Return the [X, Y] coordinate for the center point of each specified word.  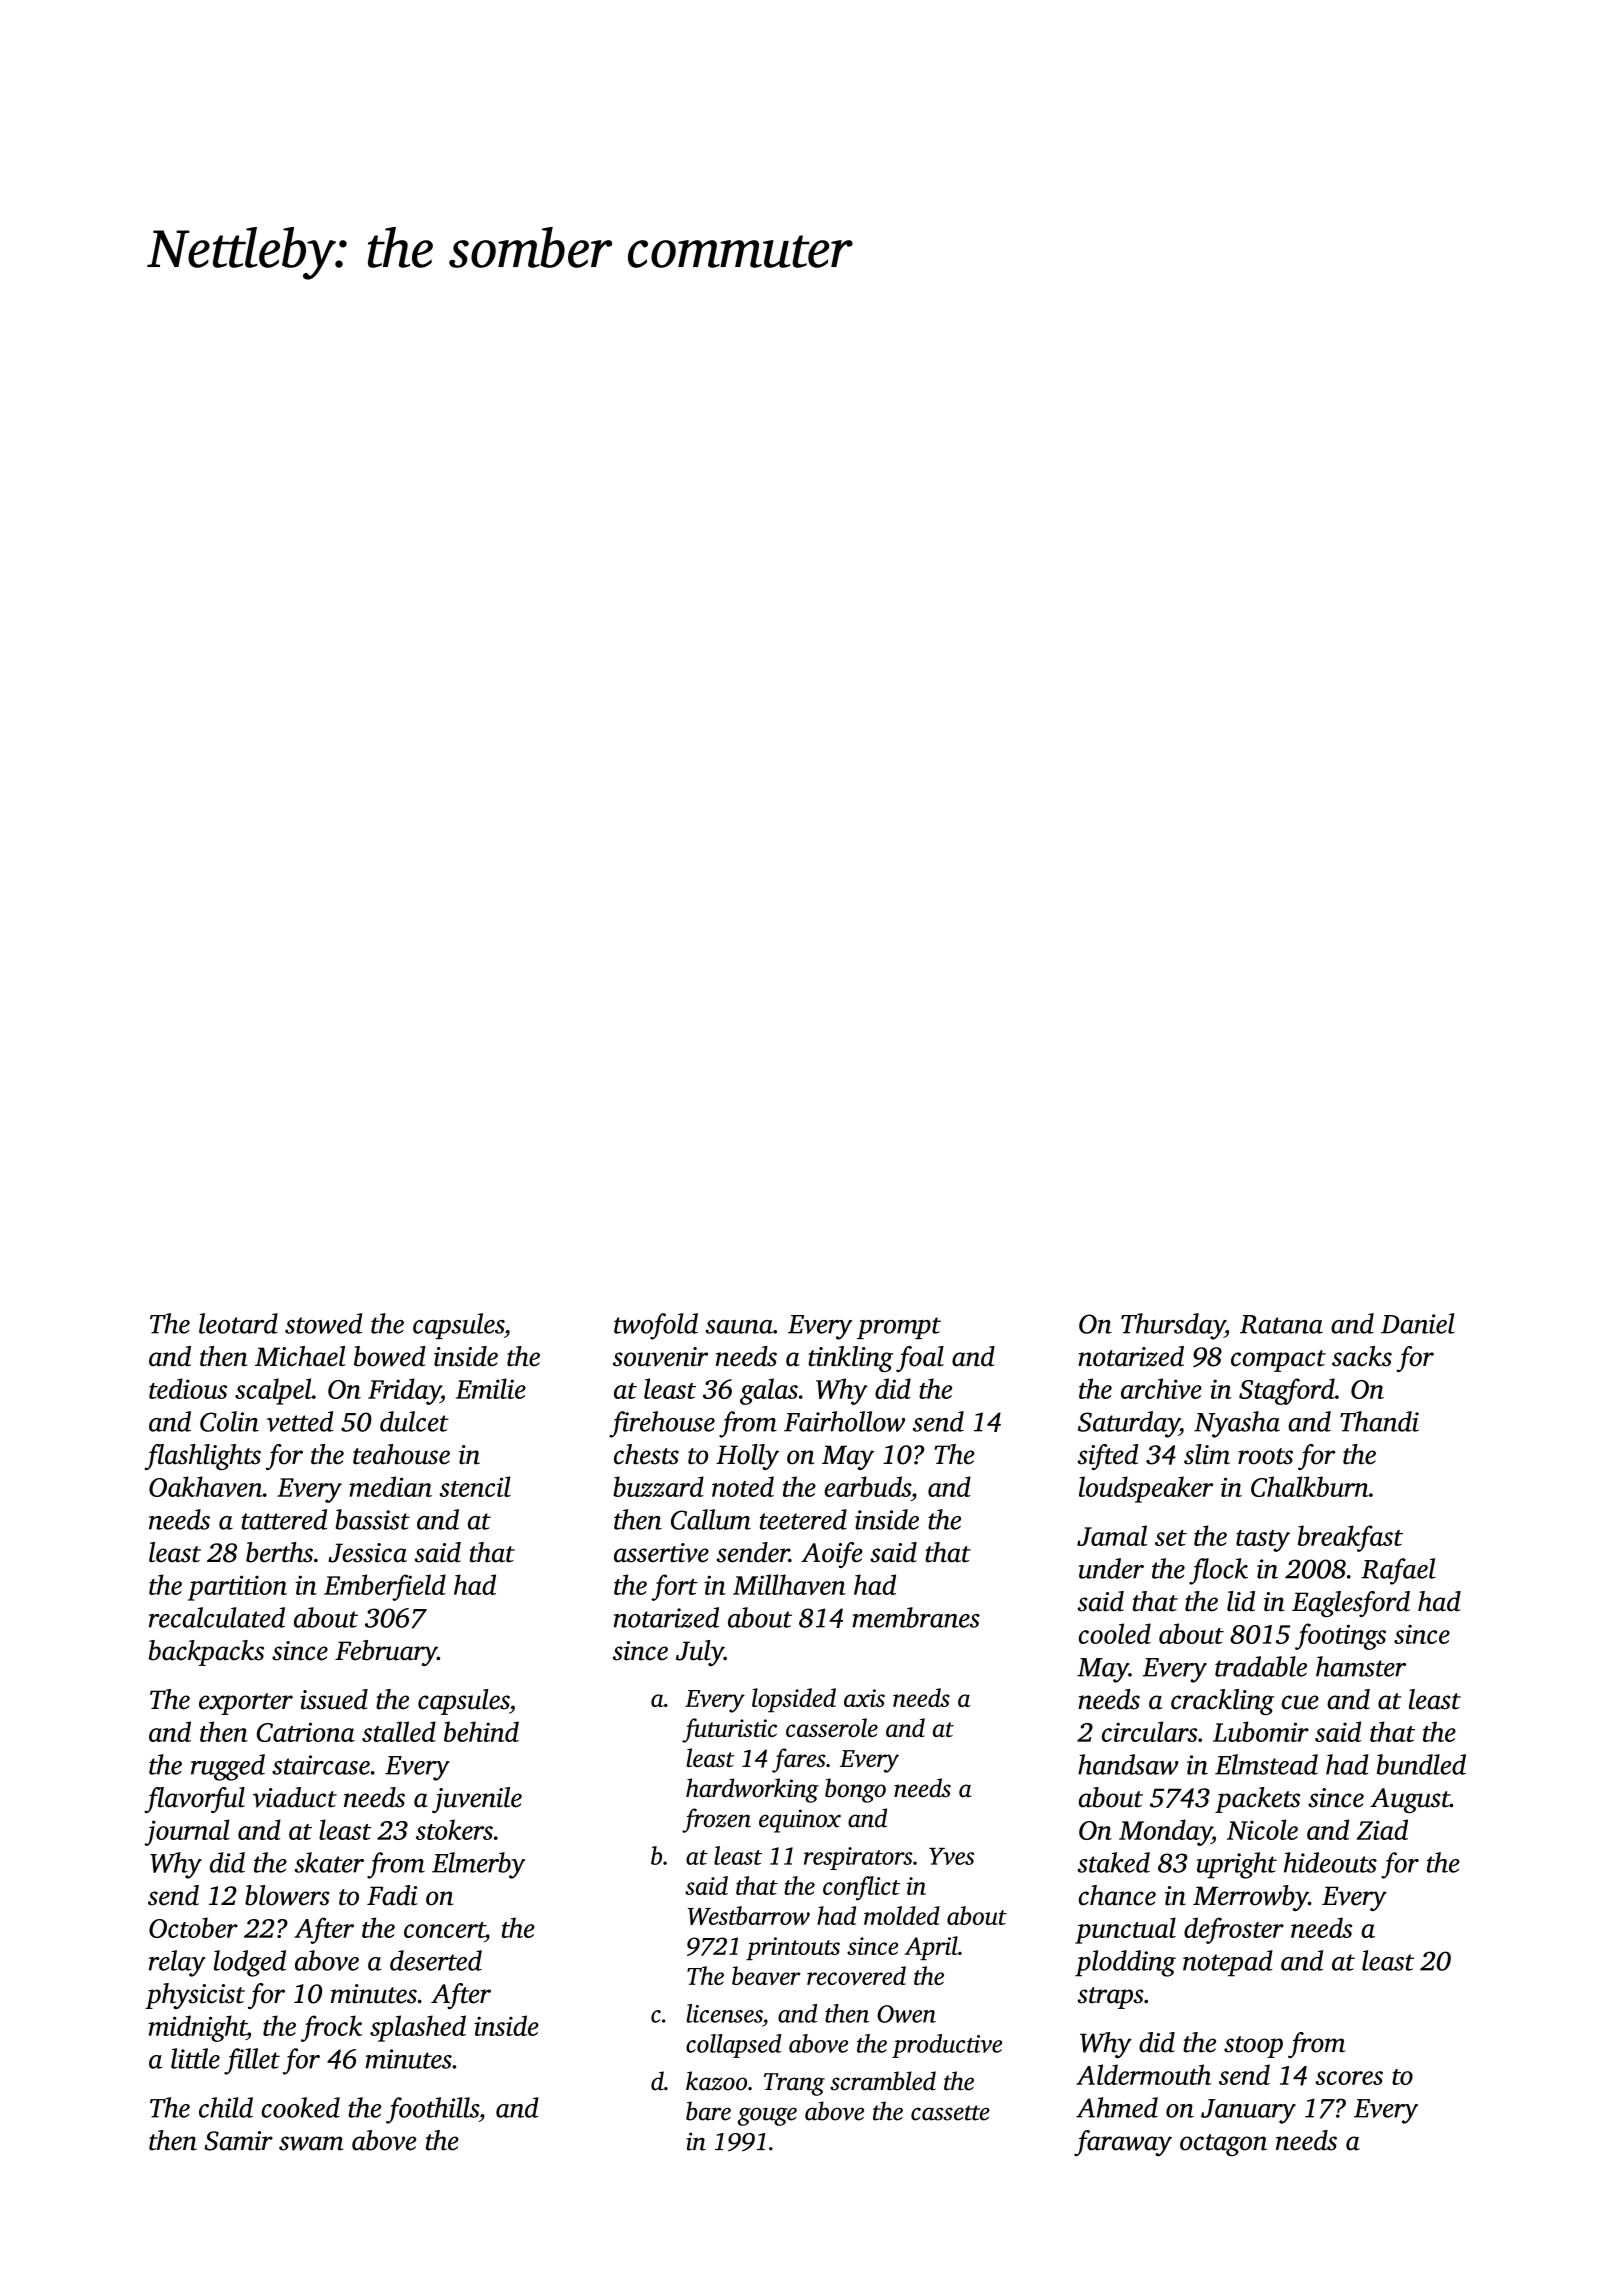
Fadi [392, 1895]
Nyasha [1237, 1424]
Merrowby [1250, 1898]
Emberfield [385, 1587]
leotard [238, 1323]
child [226, 2107]
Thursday [1173, 1326]
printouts [793, 1948]
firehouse [662, 1424]
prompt [899, 1328]
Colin [229, 1421]
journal [187, 1832]
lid [1241, 1601]
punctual [1125, 1930]
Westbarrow [749, 1915]
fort [674, 1587]
